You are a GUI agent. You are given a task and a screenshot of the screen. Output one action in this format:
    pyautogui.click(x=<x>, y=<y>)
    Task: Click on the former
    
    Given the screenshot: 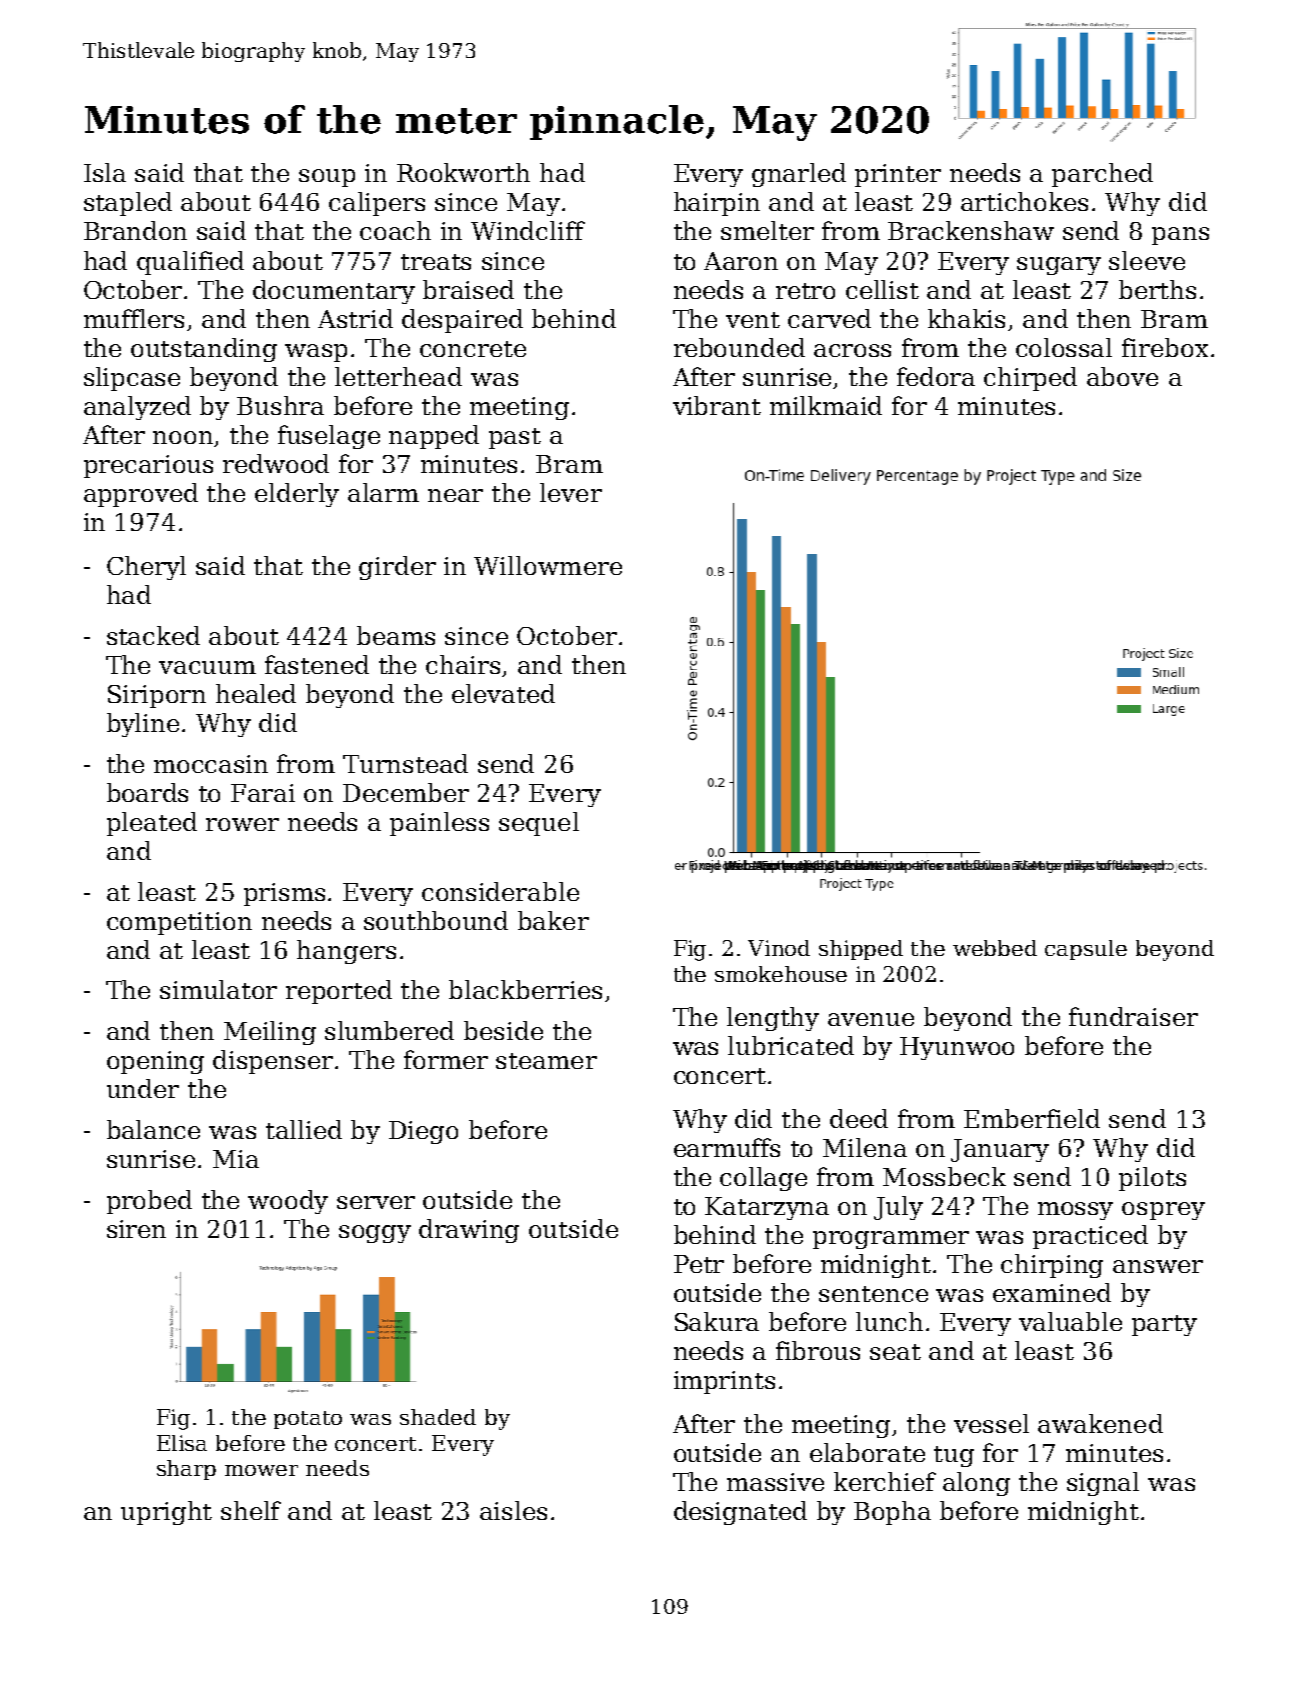 What is the action you would take?
    pyautogui.click(x=446, y=1059)
